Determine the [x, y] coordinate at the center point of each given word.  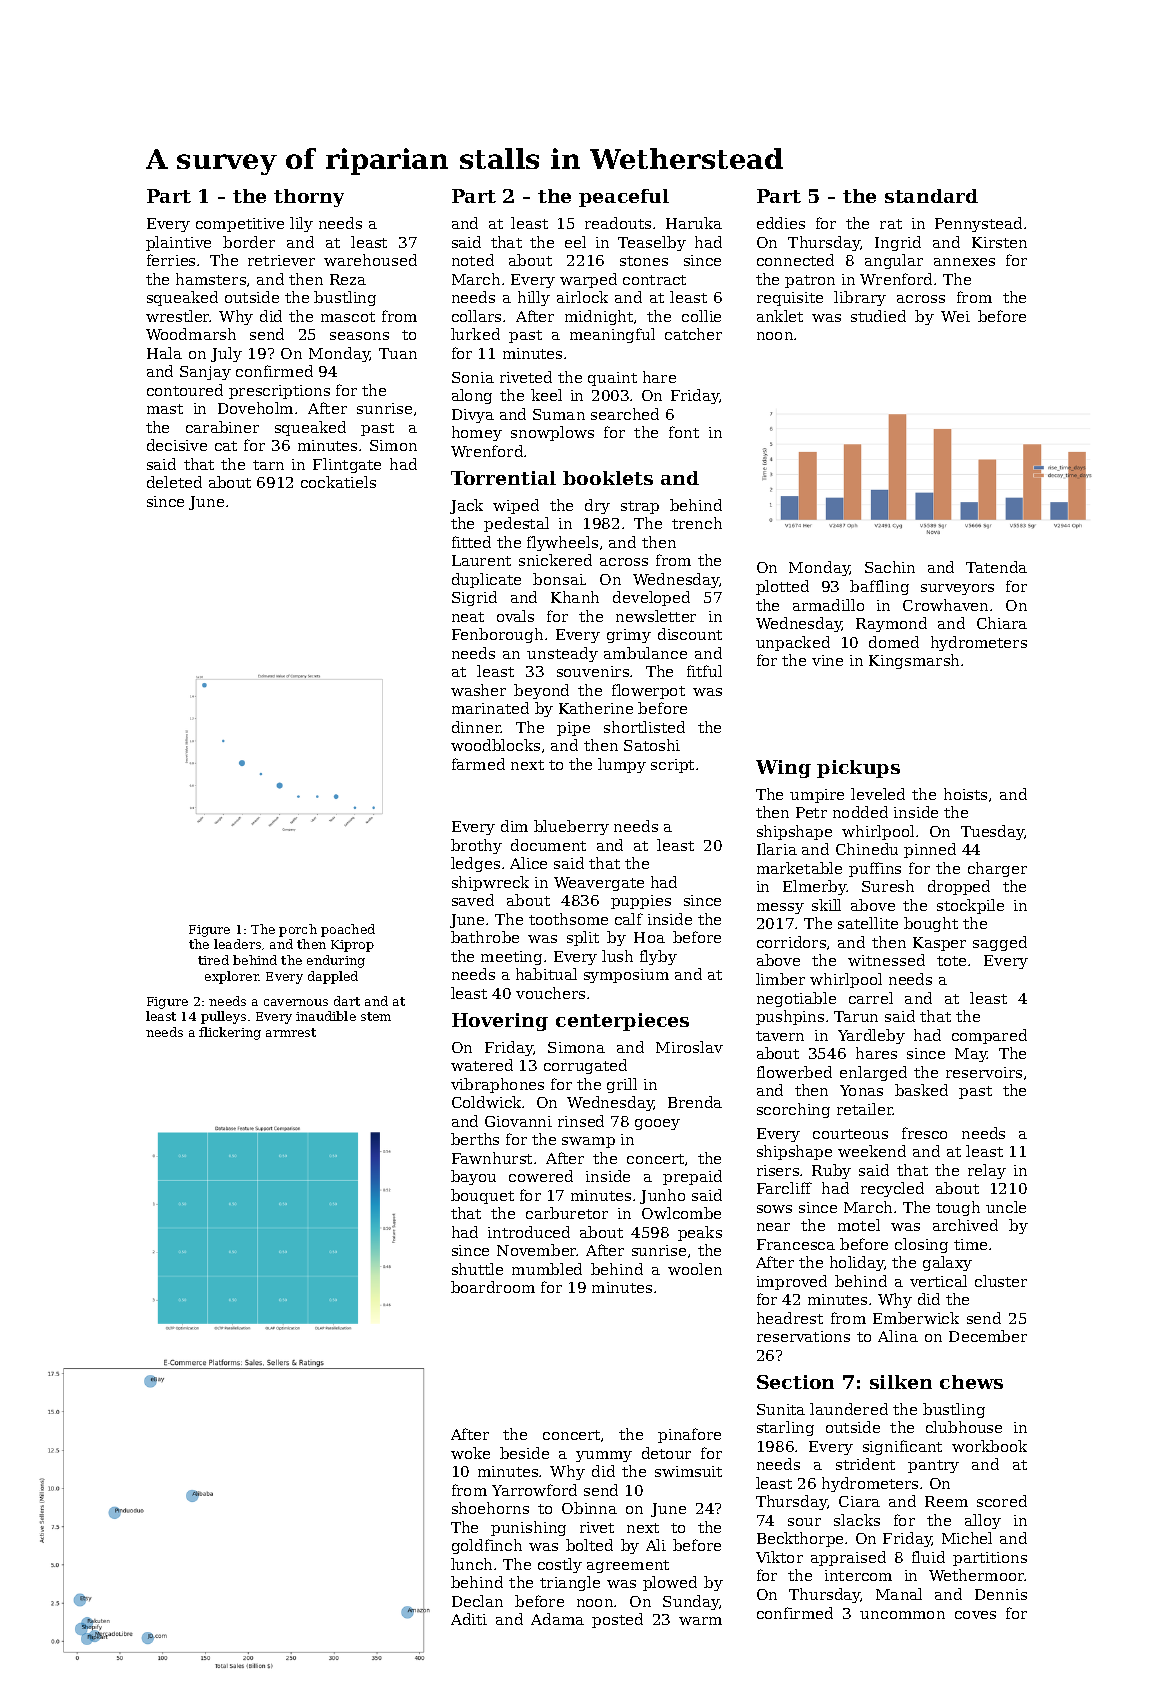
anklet [780, 316]
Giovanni [518, 1121]
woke [470, 1453]
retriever [281, 260]
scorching [793, 1110]
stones [644, 261]
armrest [291, 1032]
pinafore [689, 1435]
